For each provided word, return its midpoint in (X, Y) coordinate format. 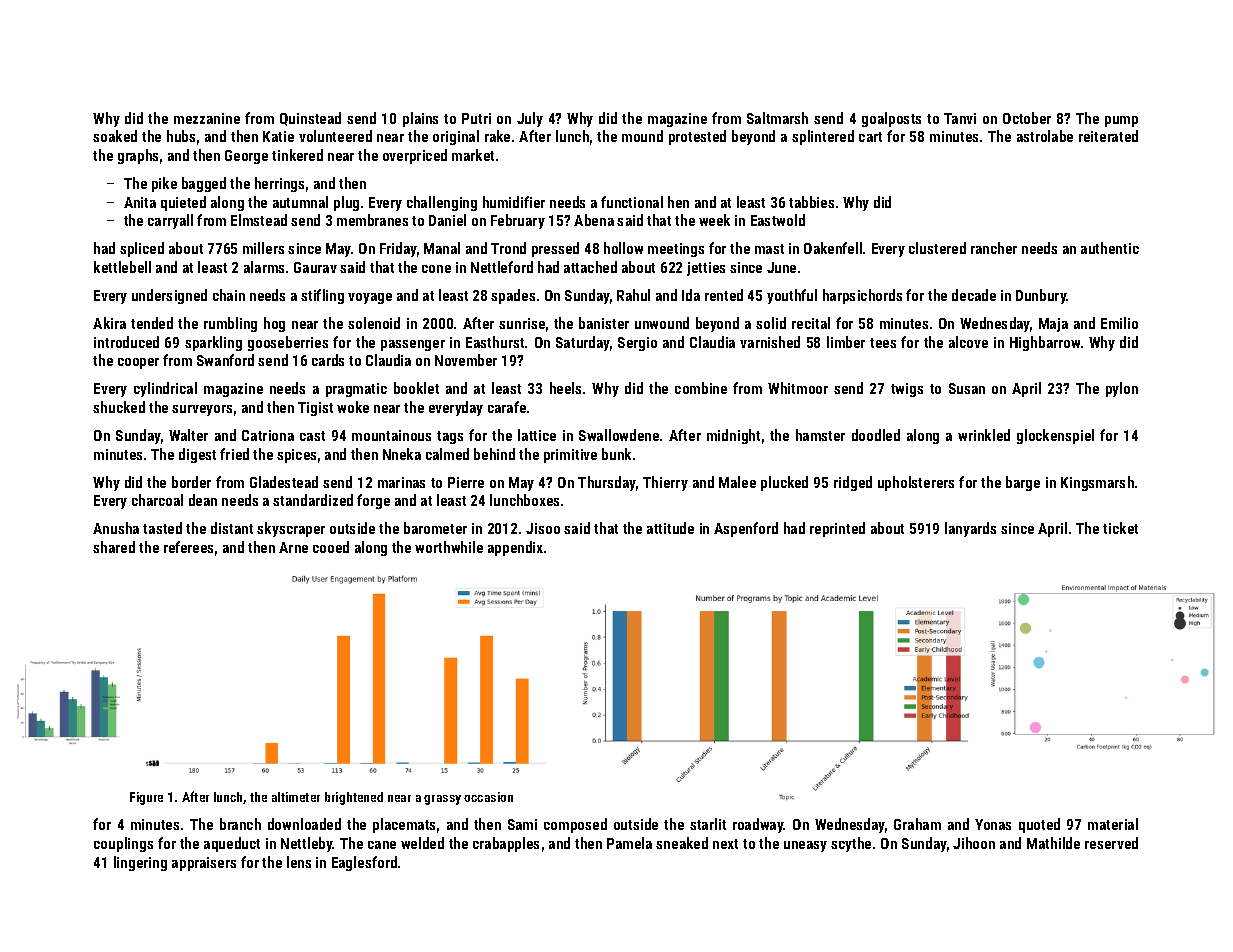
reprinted (837, 529)
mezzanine (207, 118)
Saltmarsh (777, 118)
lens (299, 862)
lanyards (970, 529)
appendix (515, 548)
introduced (126, 342)
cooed (331, 547)
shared (114, 547)
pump (1121, 121)
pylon (1122, 389)
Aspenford (746, 529)
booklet (416, 388)
